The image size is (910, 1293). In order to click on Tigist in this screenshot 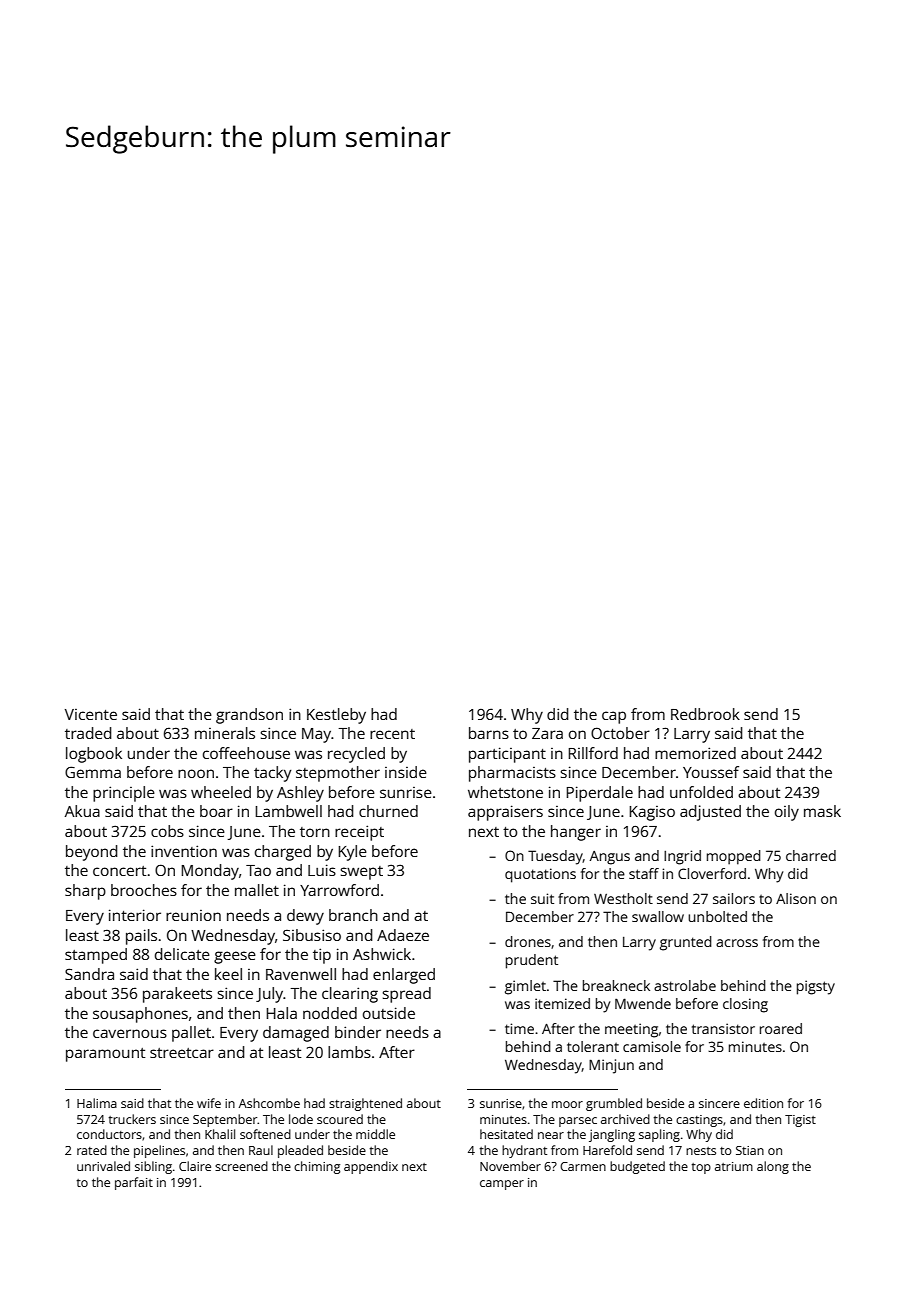, I will do `click(800, 1121)`.
